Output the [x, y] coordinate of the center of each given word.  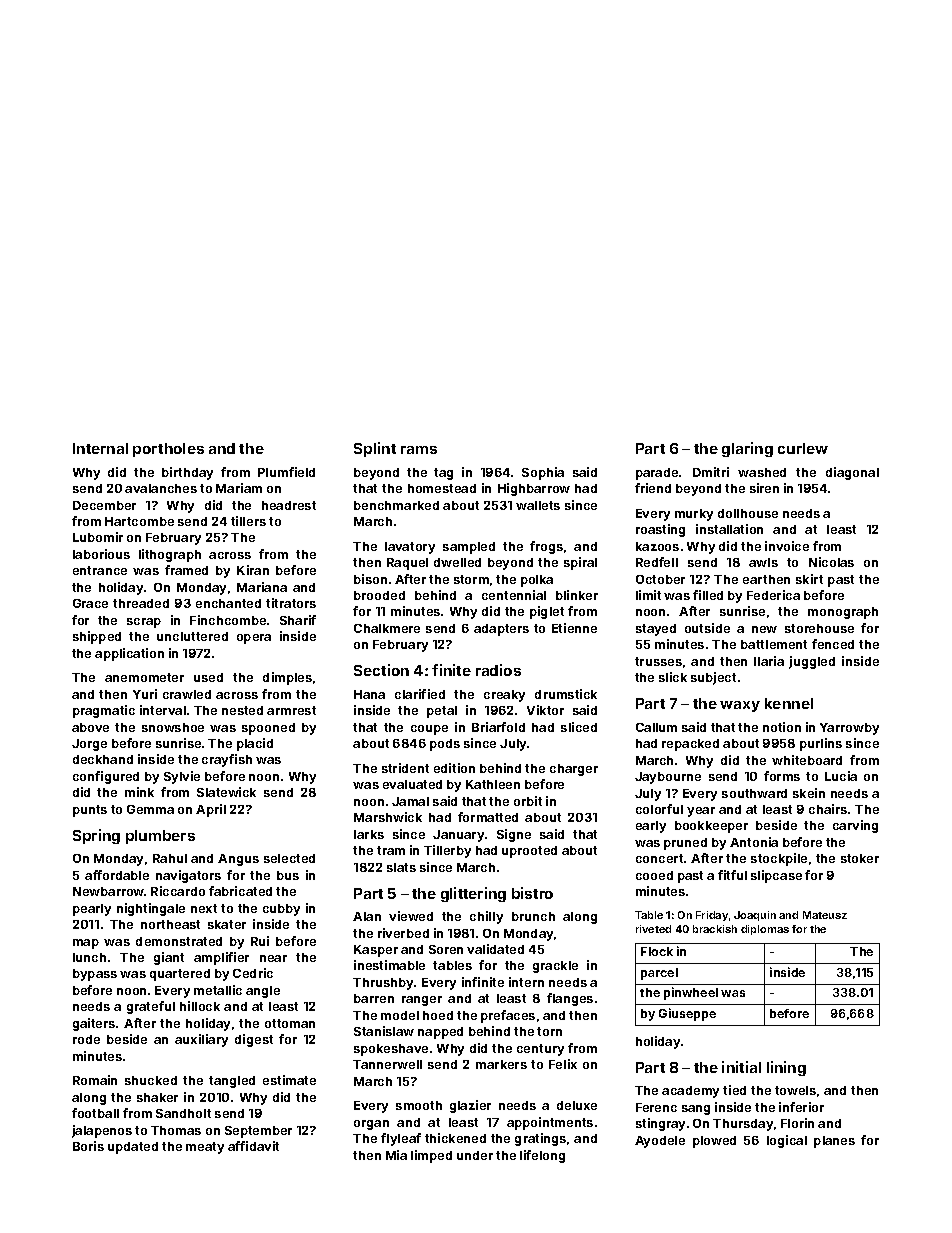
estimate [289, 1080]
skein [809, 793]
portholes [168, 450]
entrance [100, 570]
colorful [659, 809]
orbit [528, 801]
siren [764, 488]
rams [419, 450]
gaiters [94, 1024]
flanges [570, 999]
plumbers [160, 837]
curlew [803, 448]
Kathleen [493, 784]
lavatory [410, 548]
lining [786, 1068]
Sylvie [182, 777]
